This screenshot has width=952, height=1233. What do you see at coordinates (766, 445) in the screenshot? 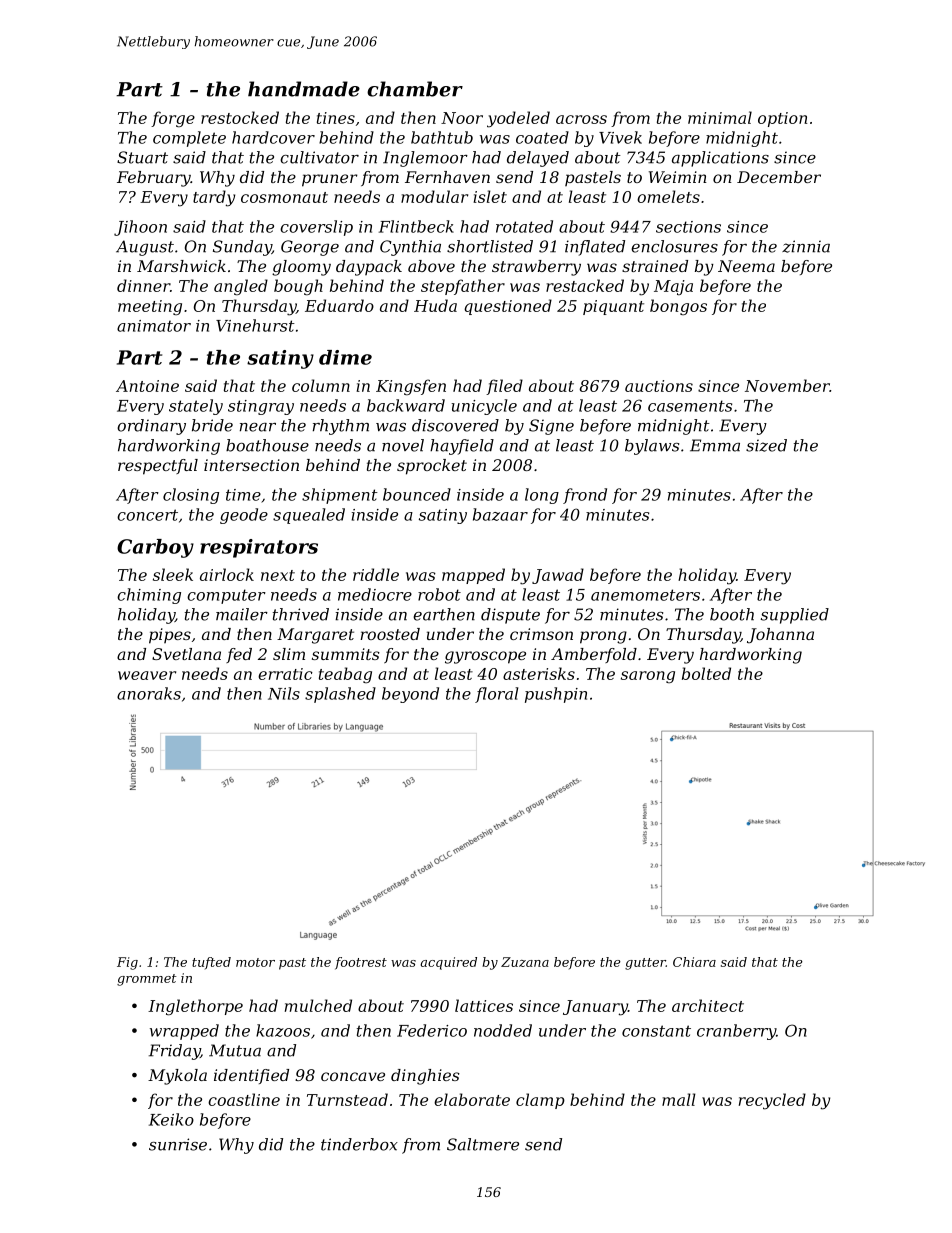
I see `sized` at bounding box center [766, 445].
